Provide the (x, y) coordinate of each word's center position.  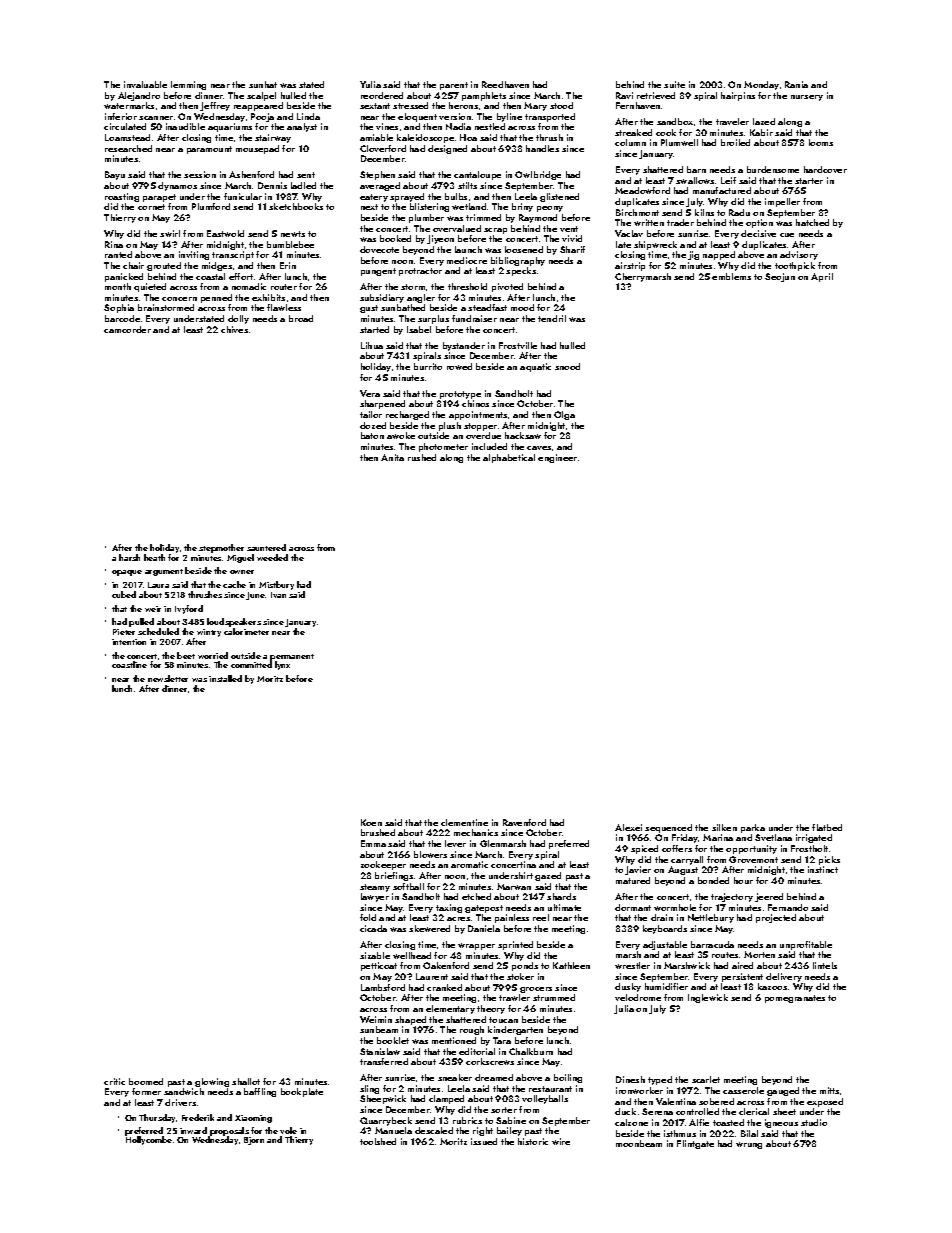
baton (372, 435)
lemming (188, 85)
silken (724, 827)
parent (454, 86)
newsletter (168, 678)
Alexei (628, 827)
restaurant (550, 1089)
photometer (443, 447)
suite (674, 84)
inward (193, 1130)
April (822, 277)
